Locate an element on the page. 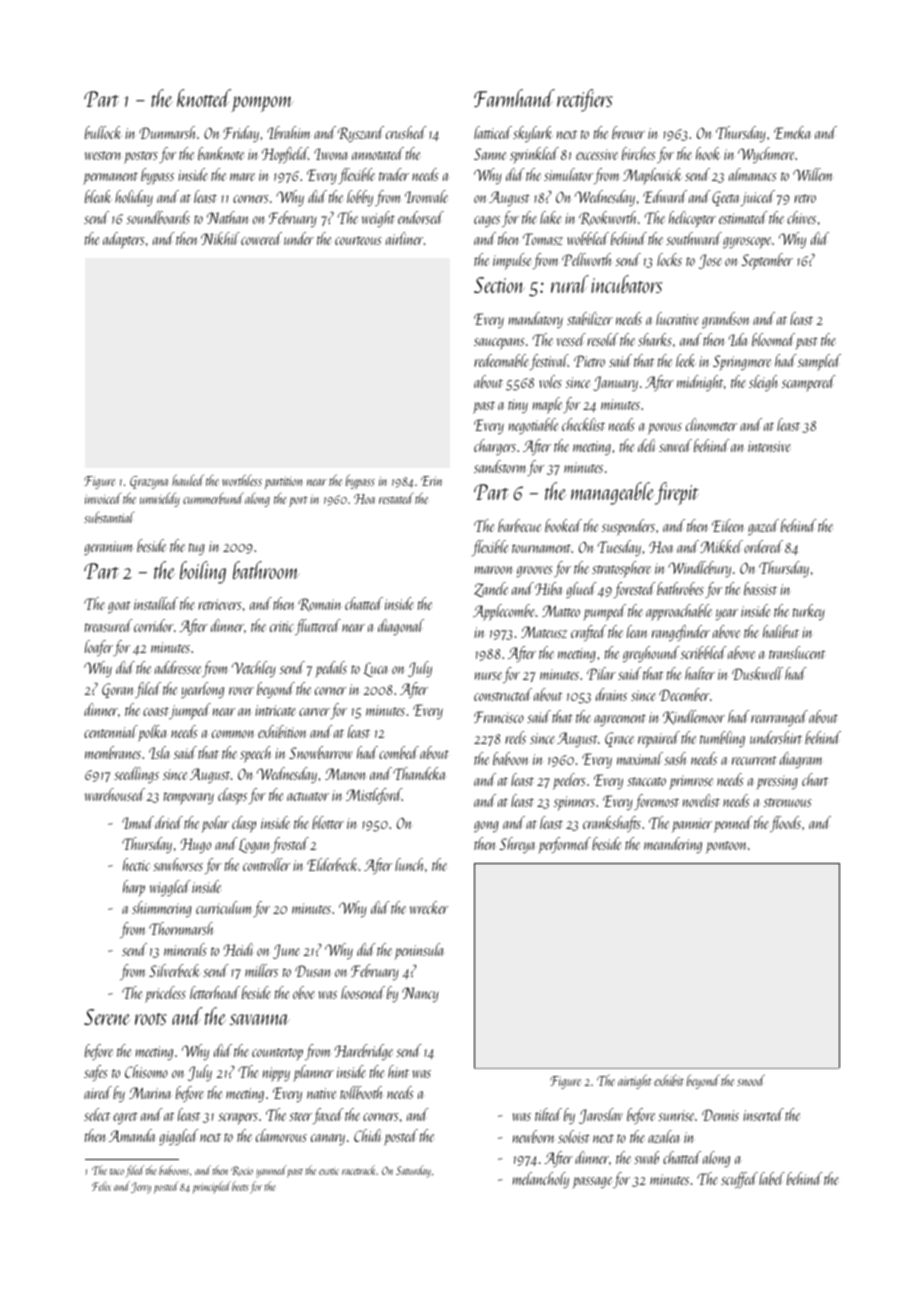  Farmhand is located at coordinates (514, 98).
